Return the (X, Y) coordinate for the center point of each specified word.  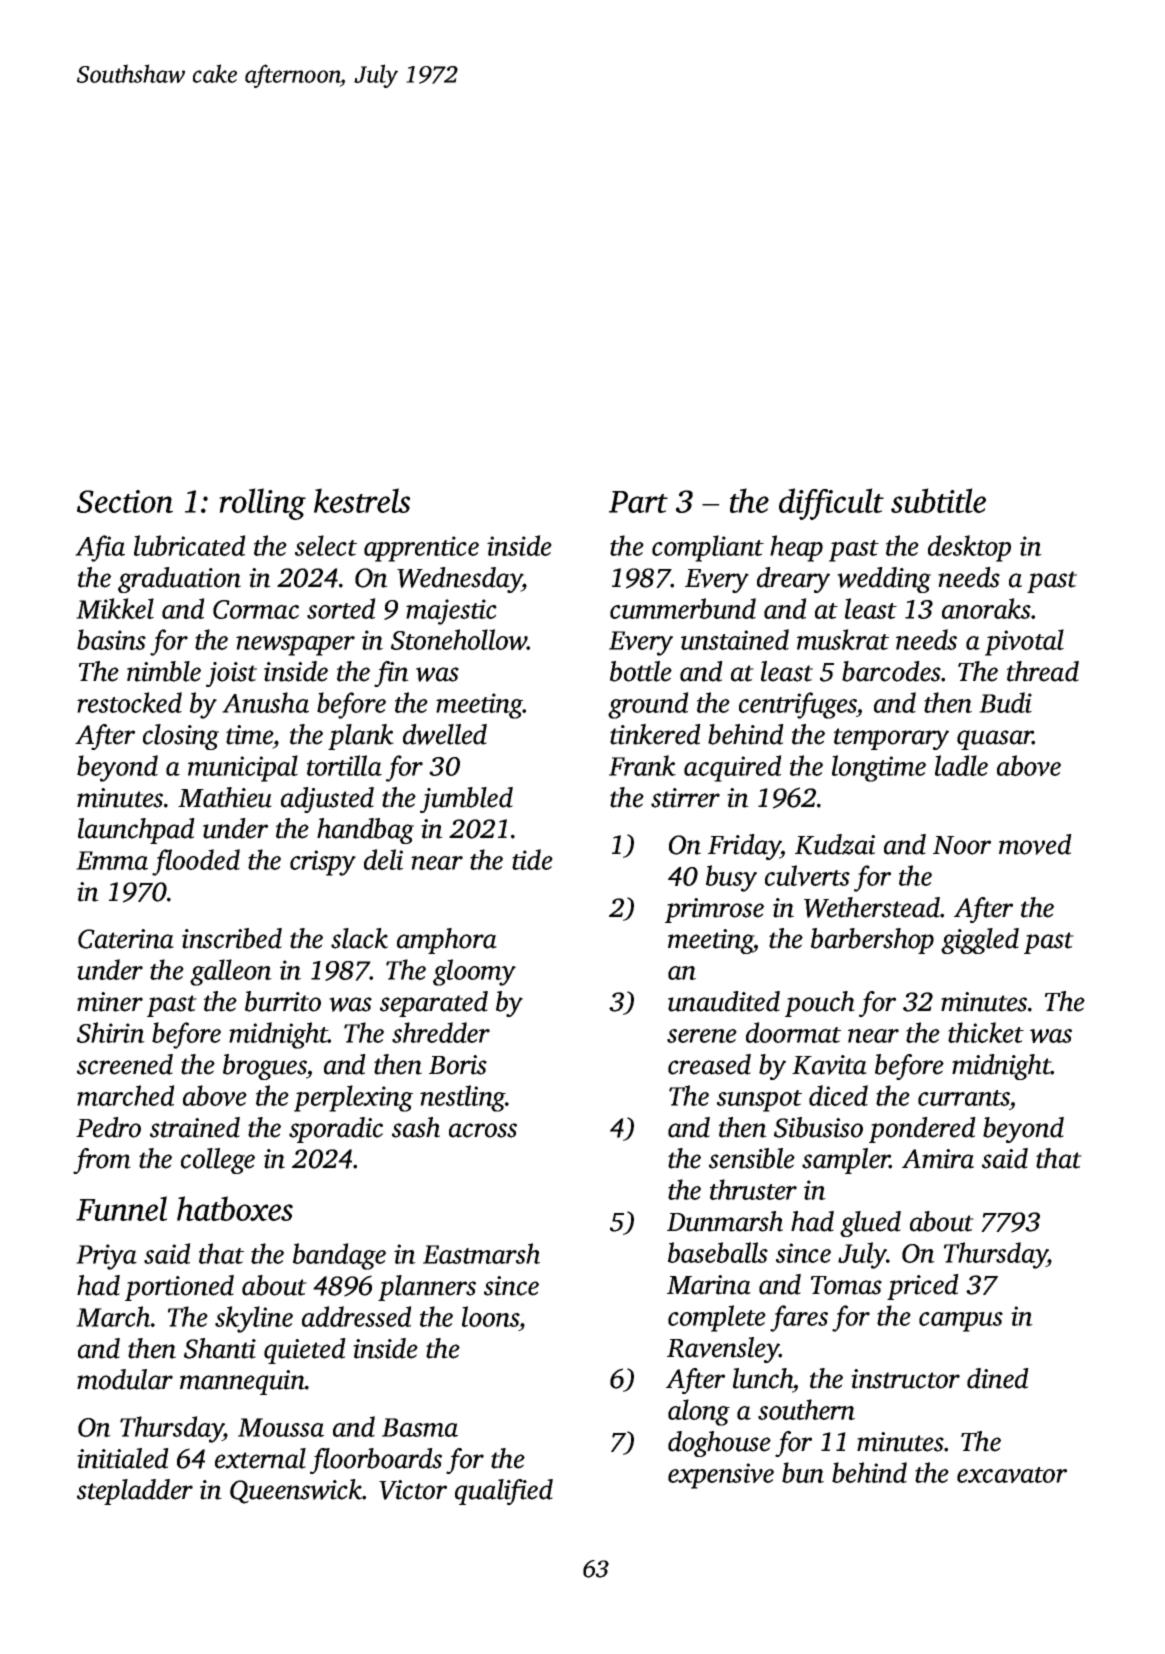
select (326, 545)
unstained (735, 639)
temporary (891, 739)
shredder (441, 1032)
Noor (962, 845)
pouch (820, 1004)
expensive (721, 1476)
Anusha (265, 702)
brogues (265, 1067)
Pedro (108, 1127)
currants (964, 1098)
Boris (458, 1065)
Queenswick (296, 1491)
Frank (642, 765)
